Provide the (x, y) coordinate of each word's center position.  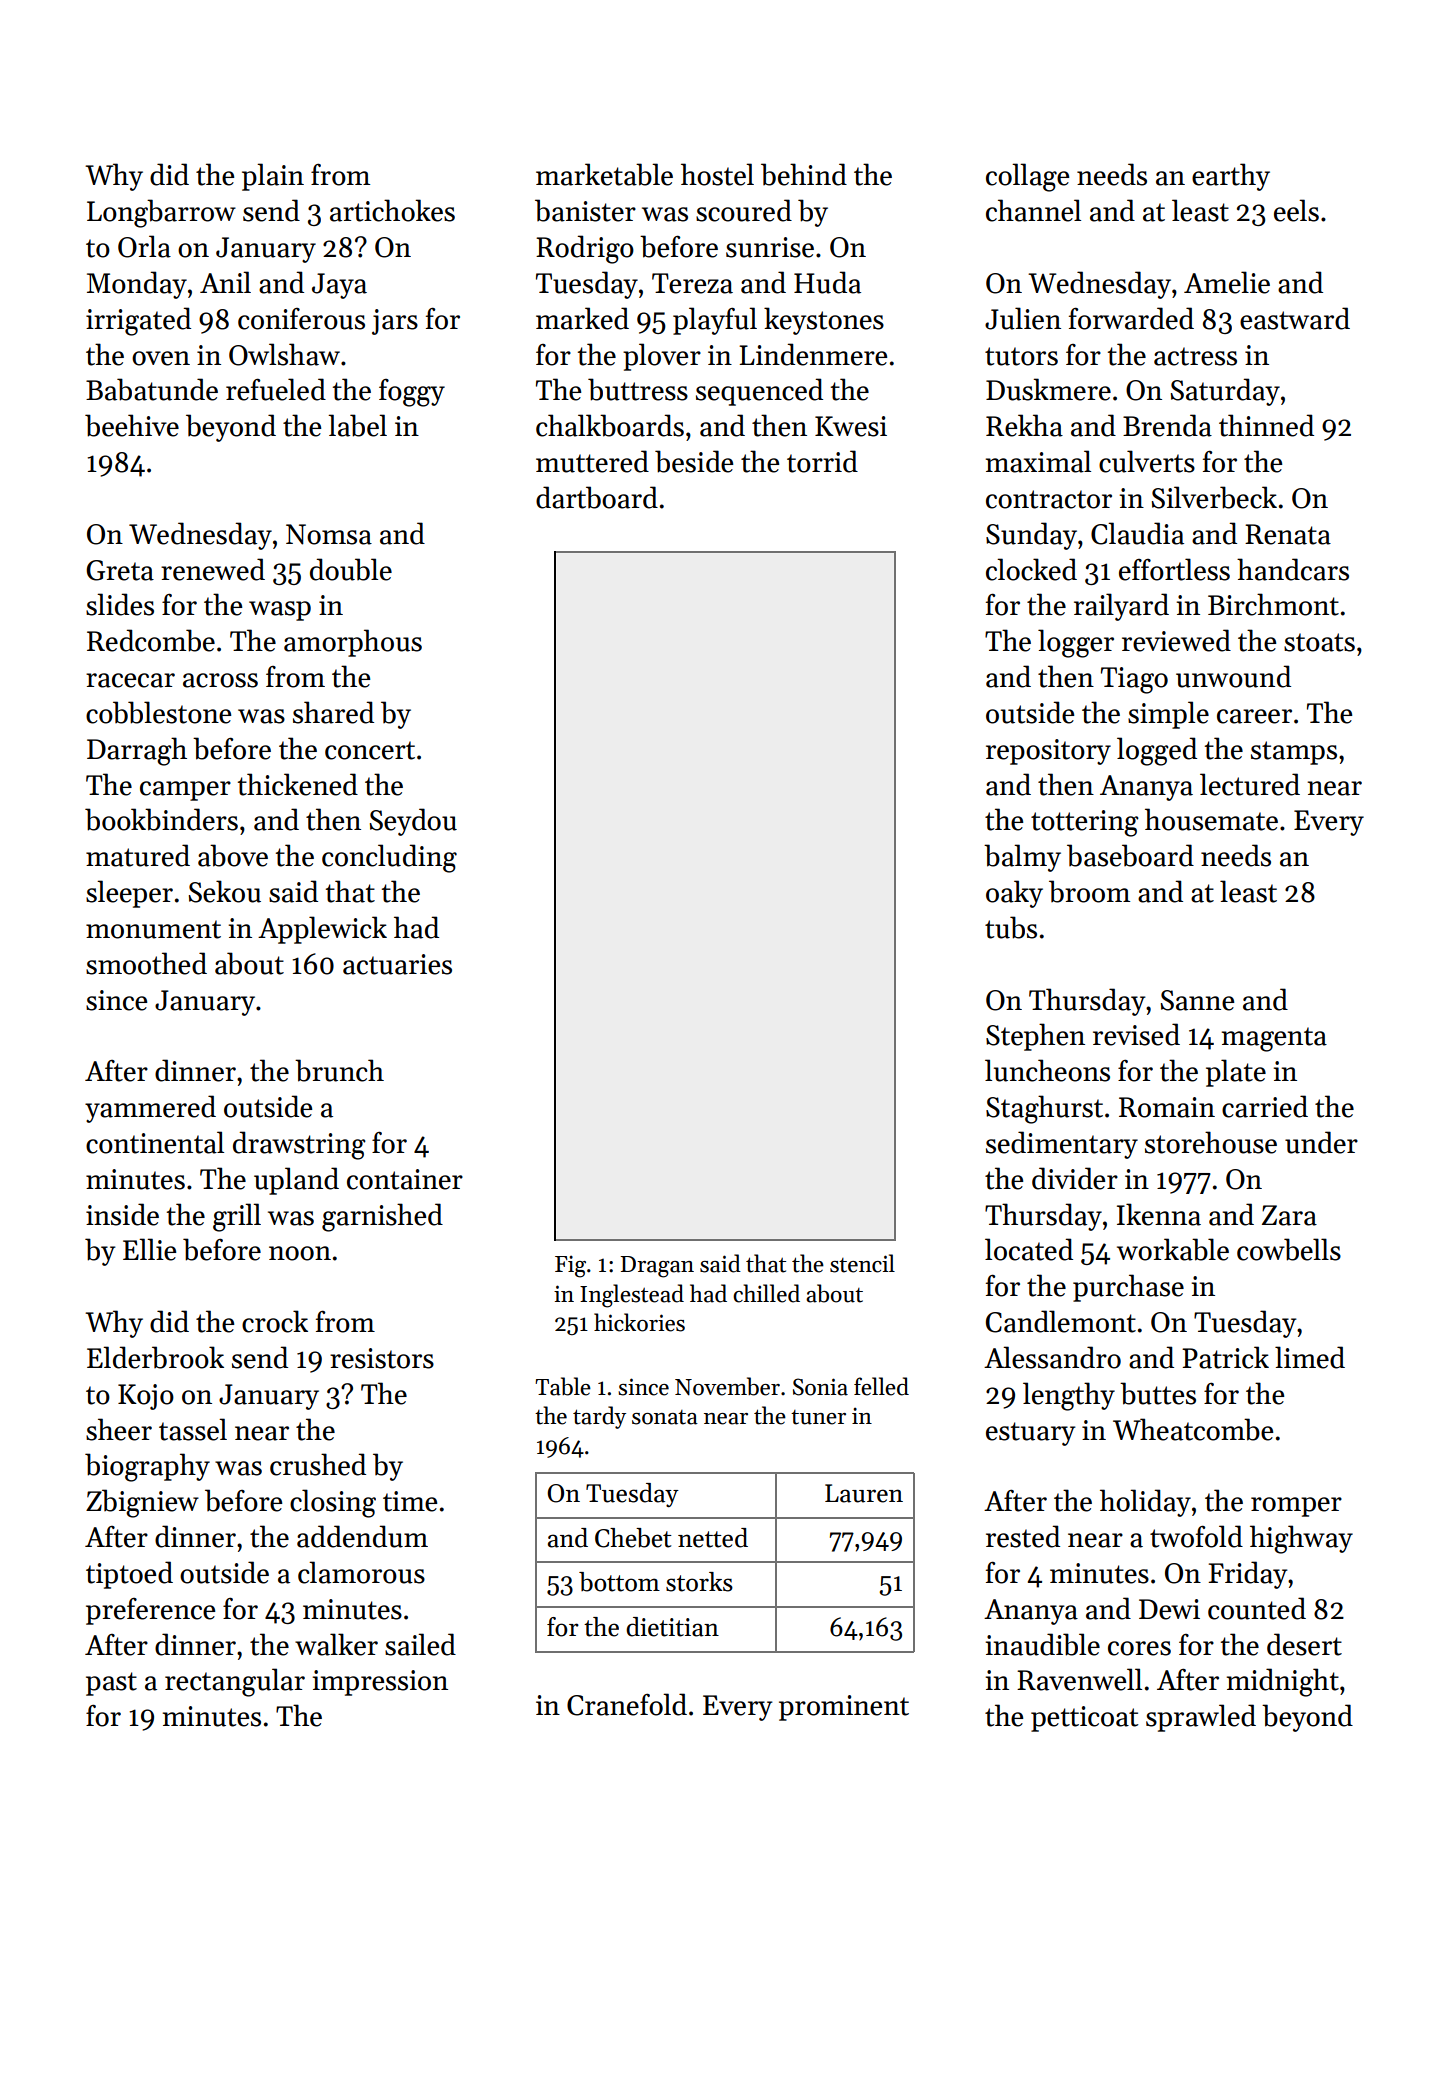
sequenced (759, 392)
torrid (822, 461)
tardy (599, 1417)
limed (1310, 1357)
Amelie (1227, 282)
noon (300, 1253)
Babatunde (152, 389)
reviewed (1176, 640)
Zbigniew (142, 1503)
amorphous (353, 643)
